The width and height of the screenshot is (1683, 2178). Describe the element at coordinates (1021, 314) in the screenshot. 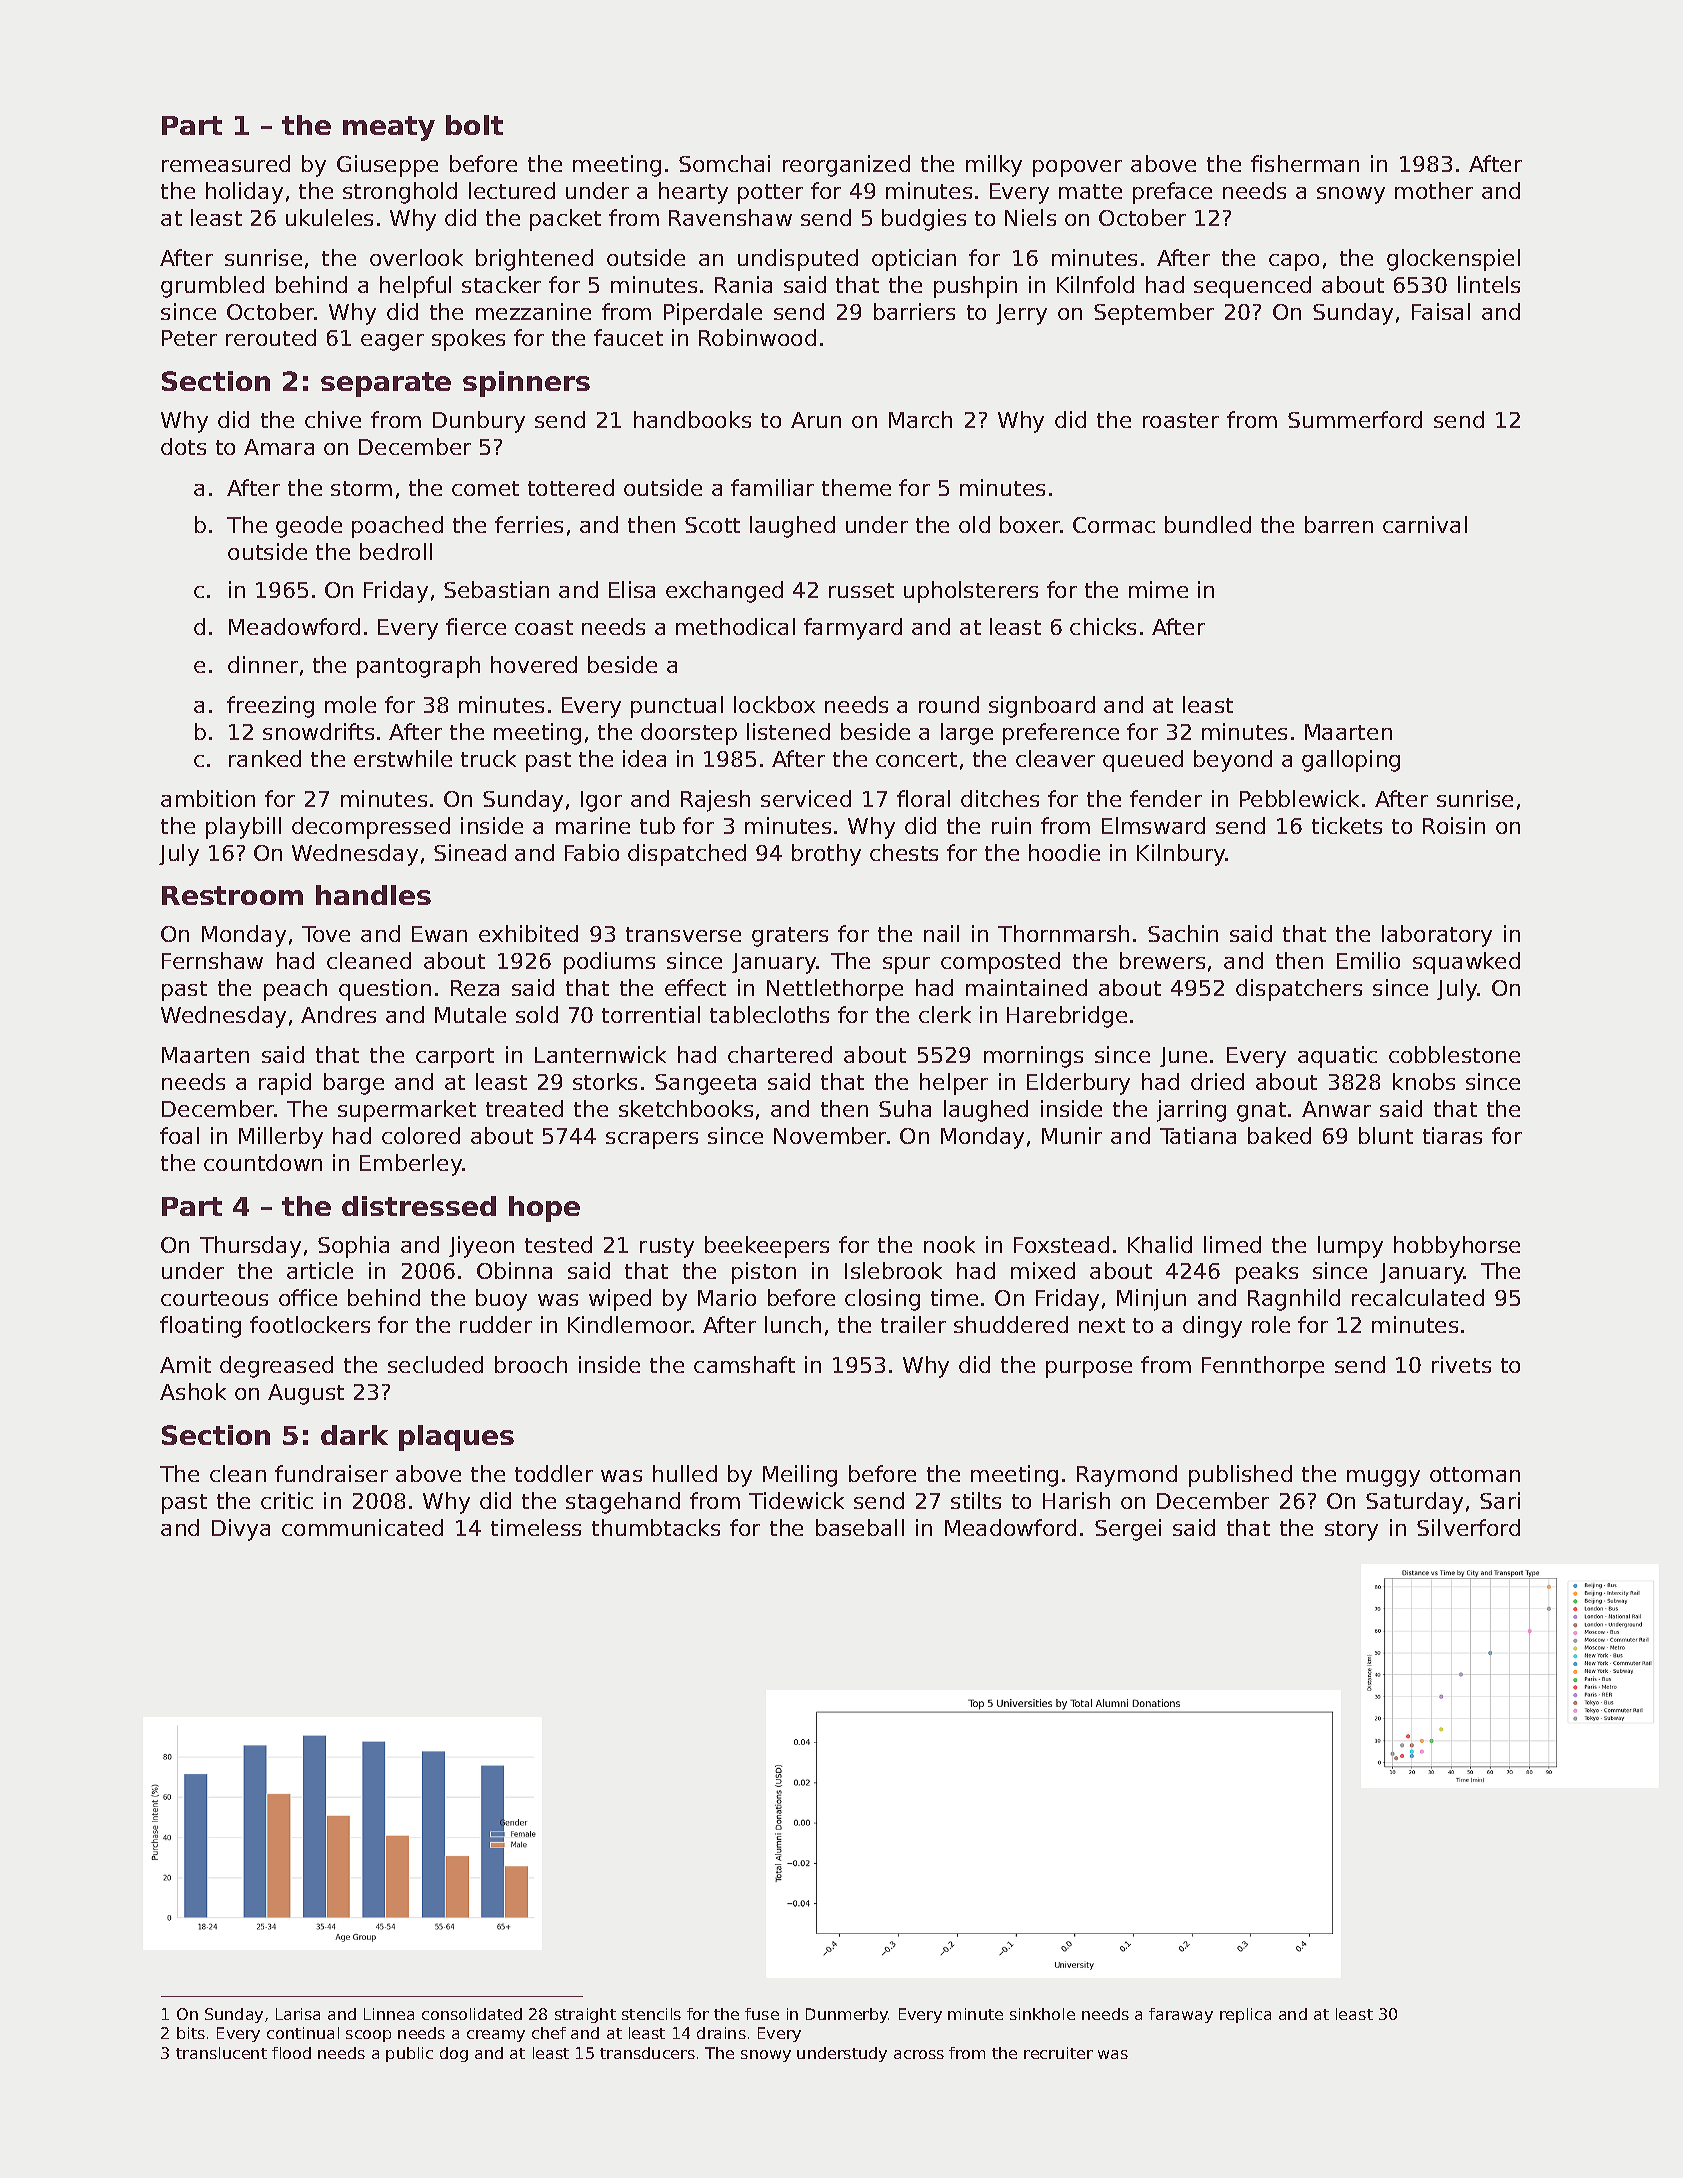

I see `Jerry` at that location.
